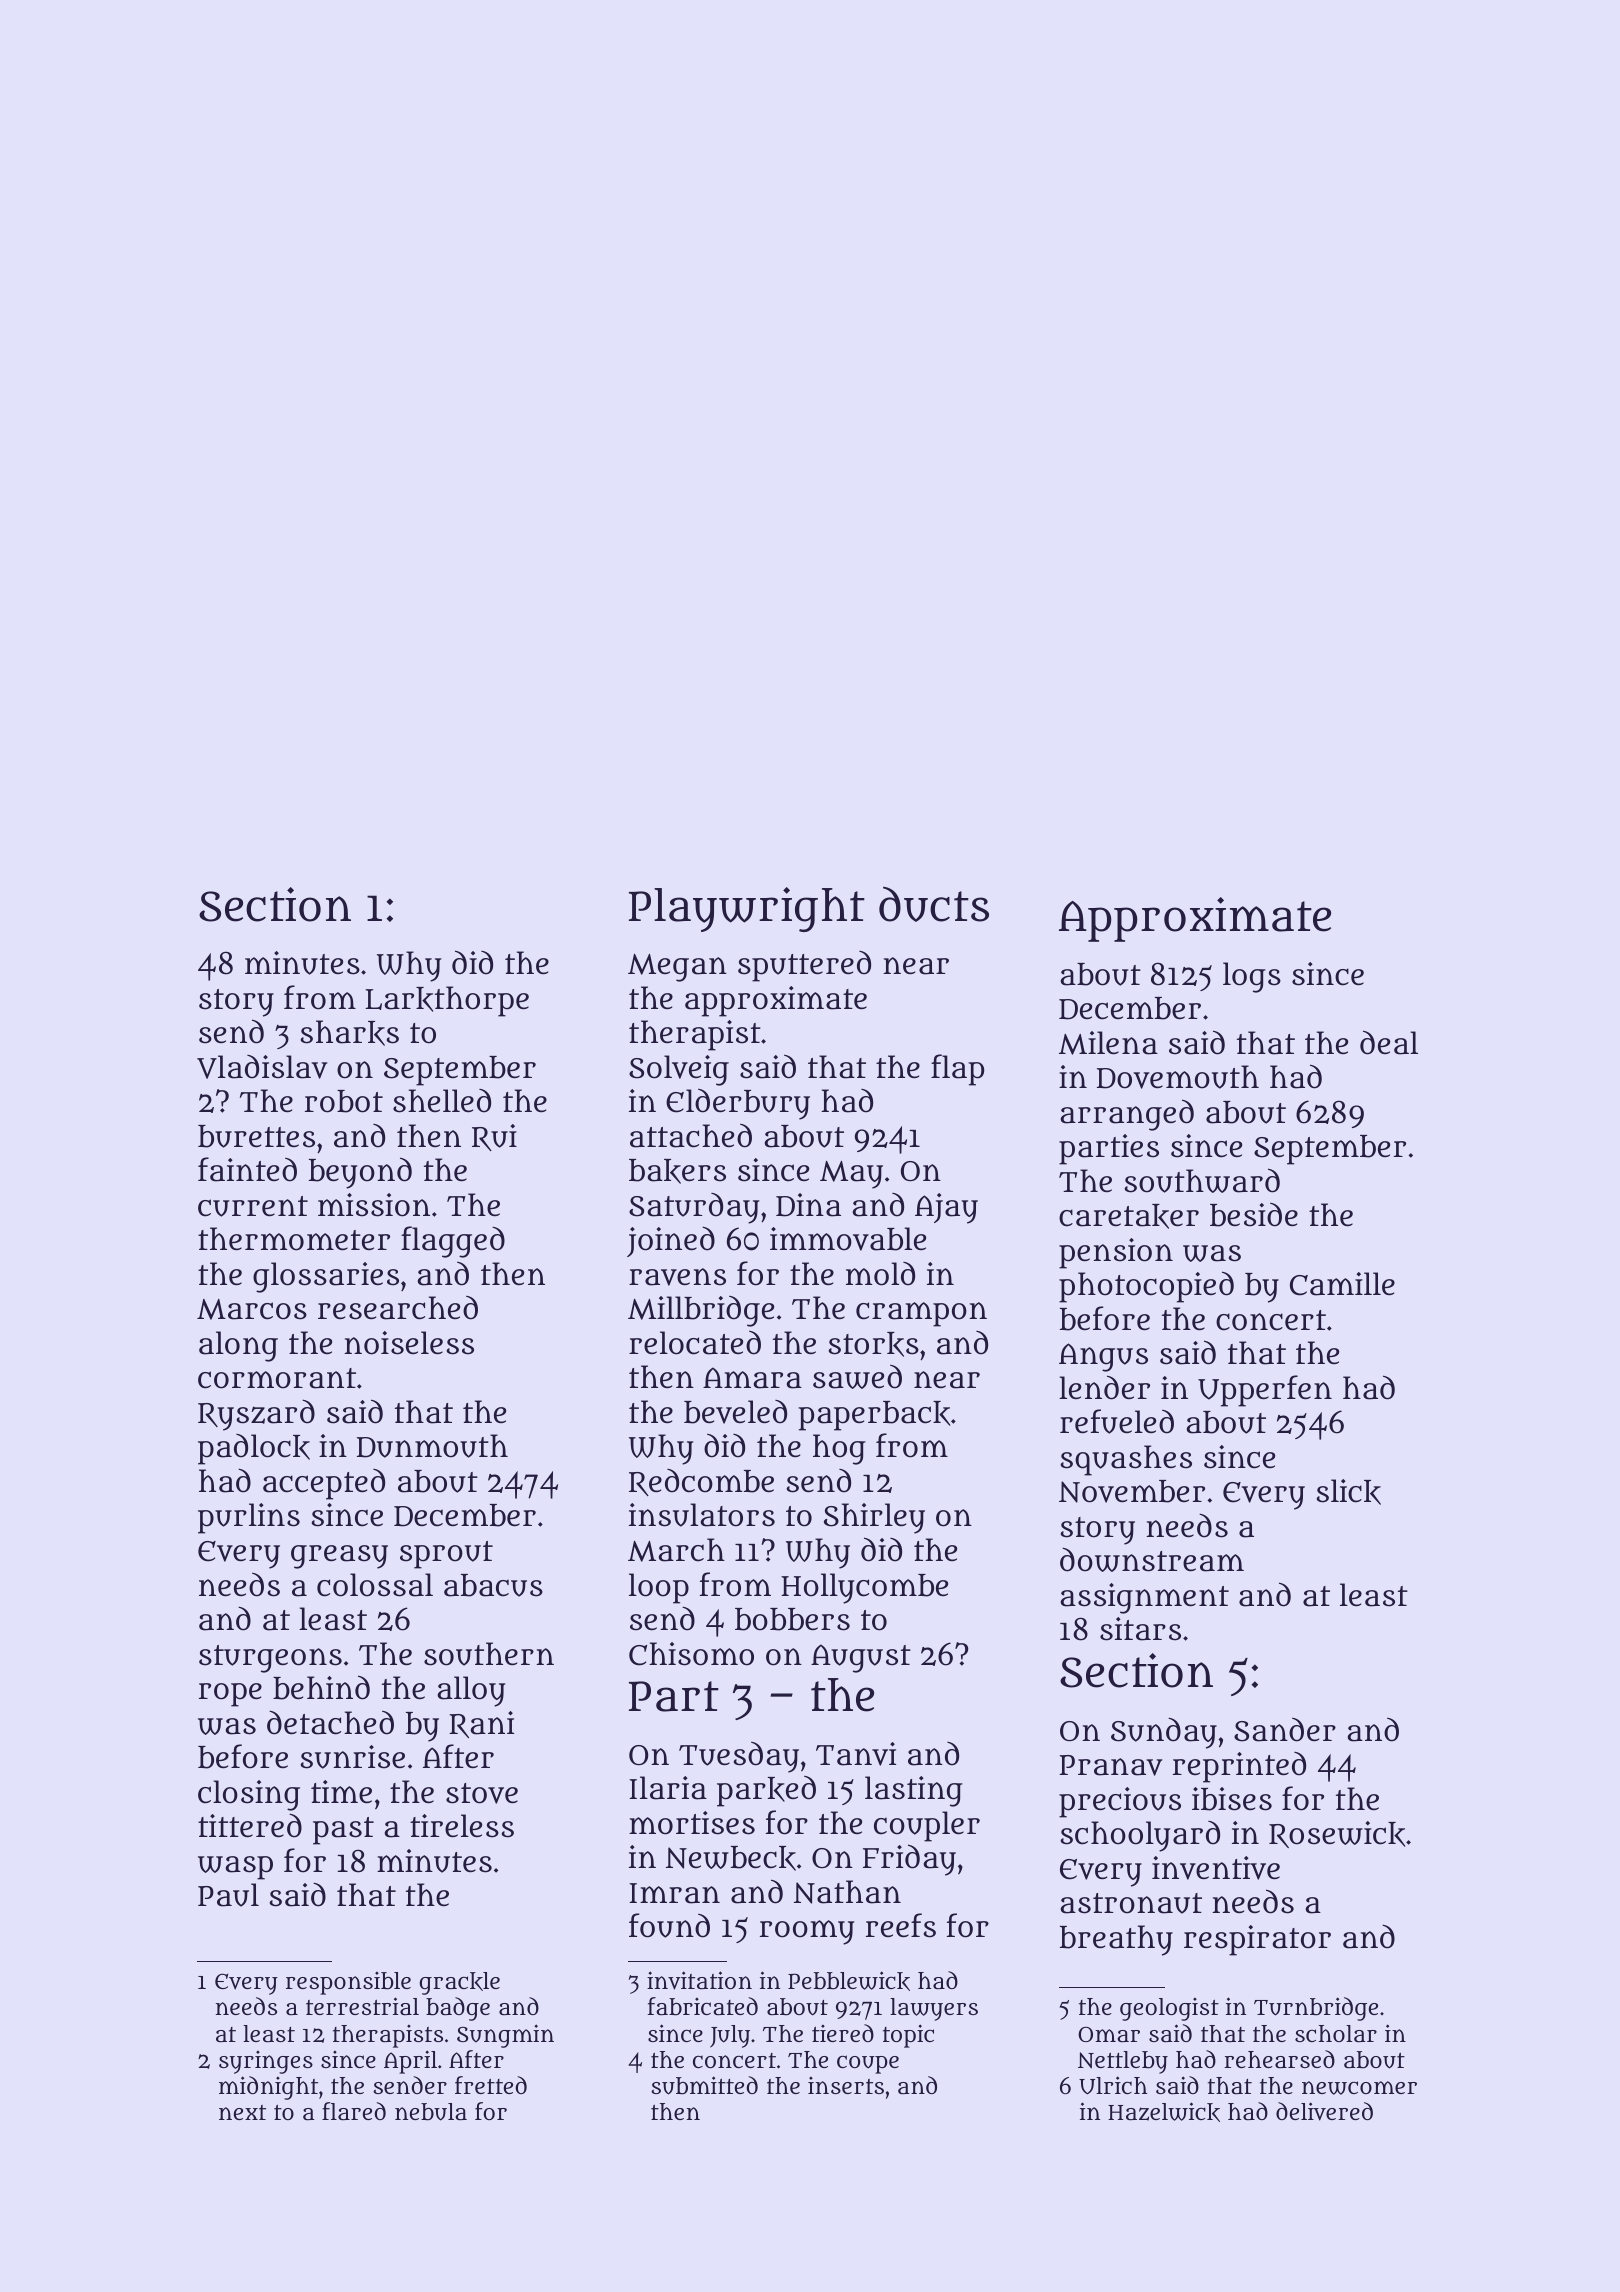 The height and width of the document is (2292, 1620). I want to click on found, so click(669, 1925).
